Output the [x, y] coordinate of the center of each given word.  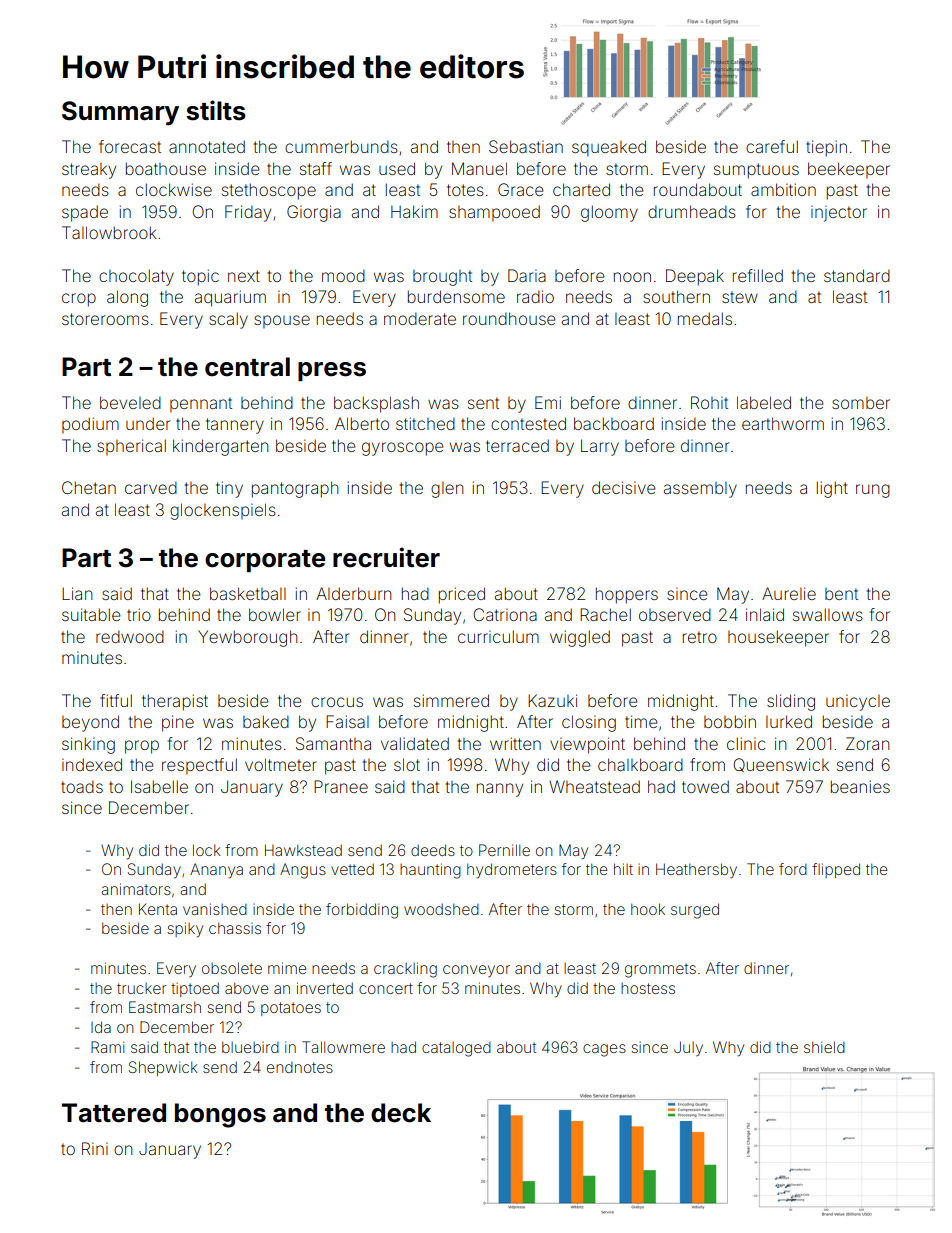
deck [401, 1113]
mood [343, 276]
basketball [248, 593]
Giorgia [314, 213]
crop [79, 300]
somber [861, 403]
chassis [235, 928]
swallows [828, 614]
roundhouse [509, 318]
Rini [95, 1148]
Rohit [709, 402]
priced [462, 595]
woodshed [441, 909]
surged [695, 911]
